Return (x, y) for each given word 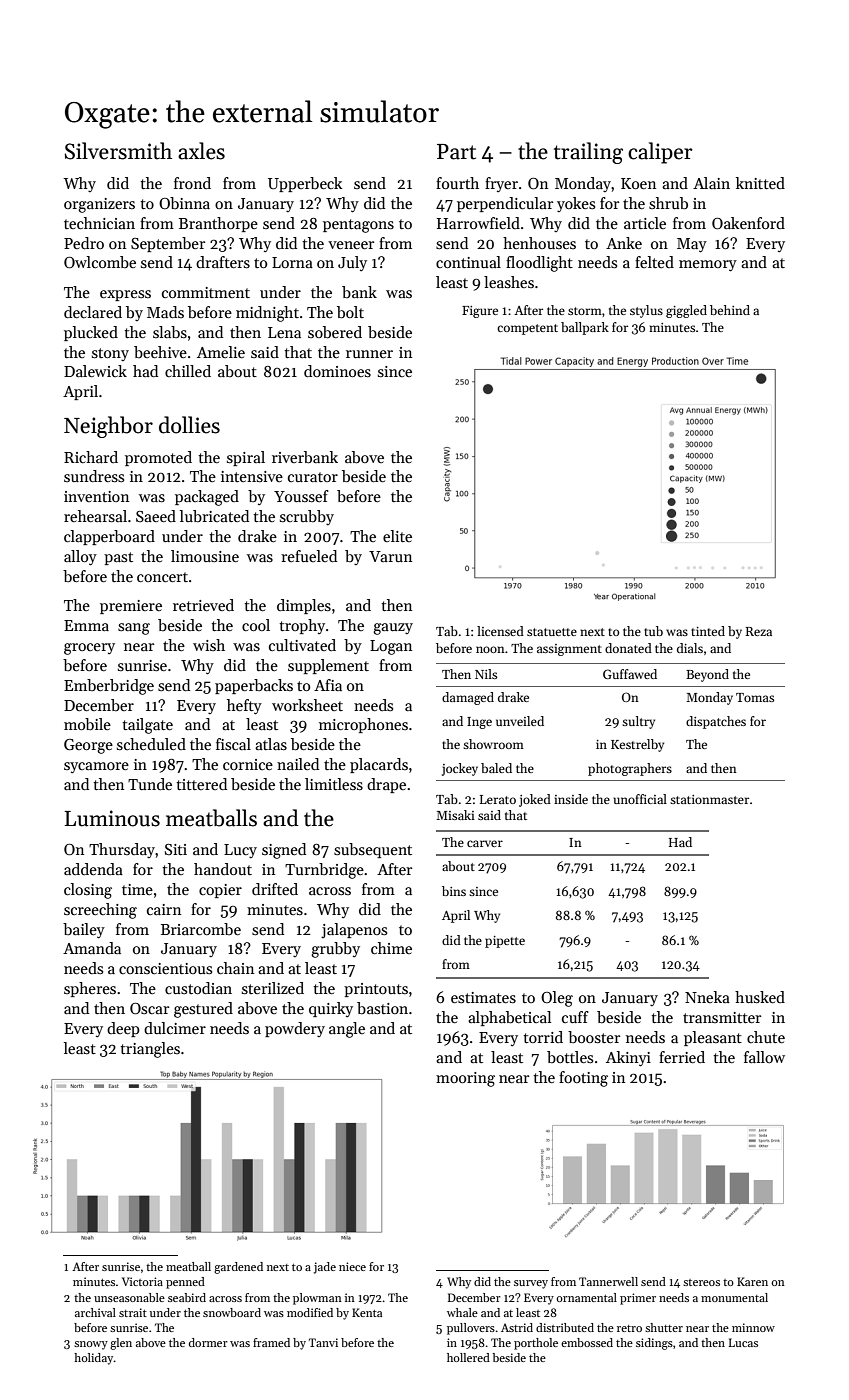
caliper (660, 153)
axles (201, 151)
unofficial (640, 799)
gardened (238, 1268)
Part (456, 152)
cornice (248, 764)
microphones (363, 725)
